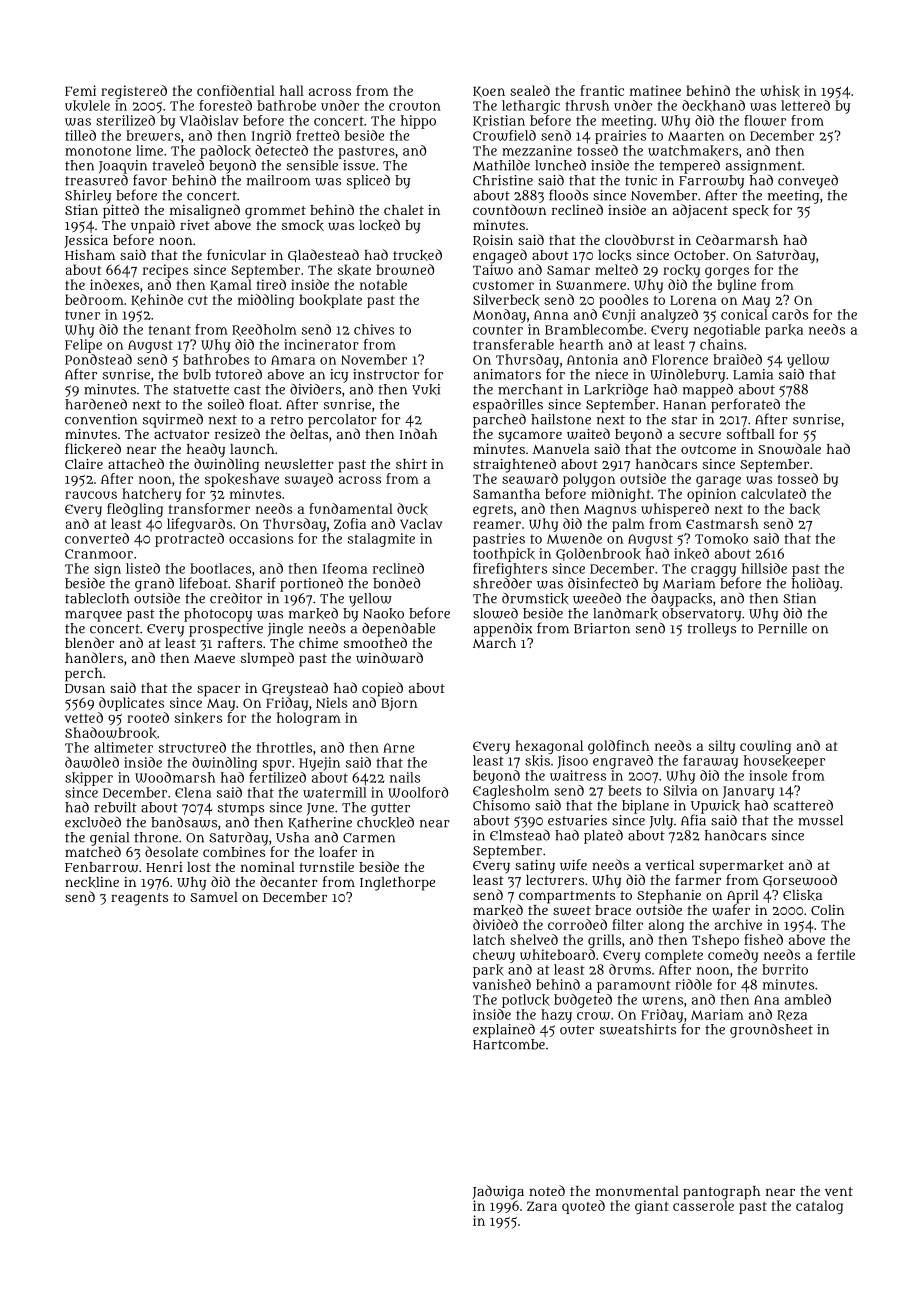 Image resolution: width=924 pixels, height=1308 pixels. What do you see at coordinates (681, 600) in the page?
I see `daypacks` at bounding box center [681, 600].
